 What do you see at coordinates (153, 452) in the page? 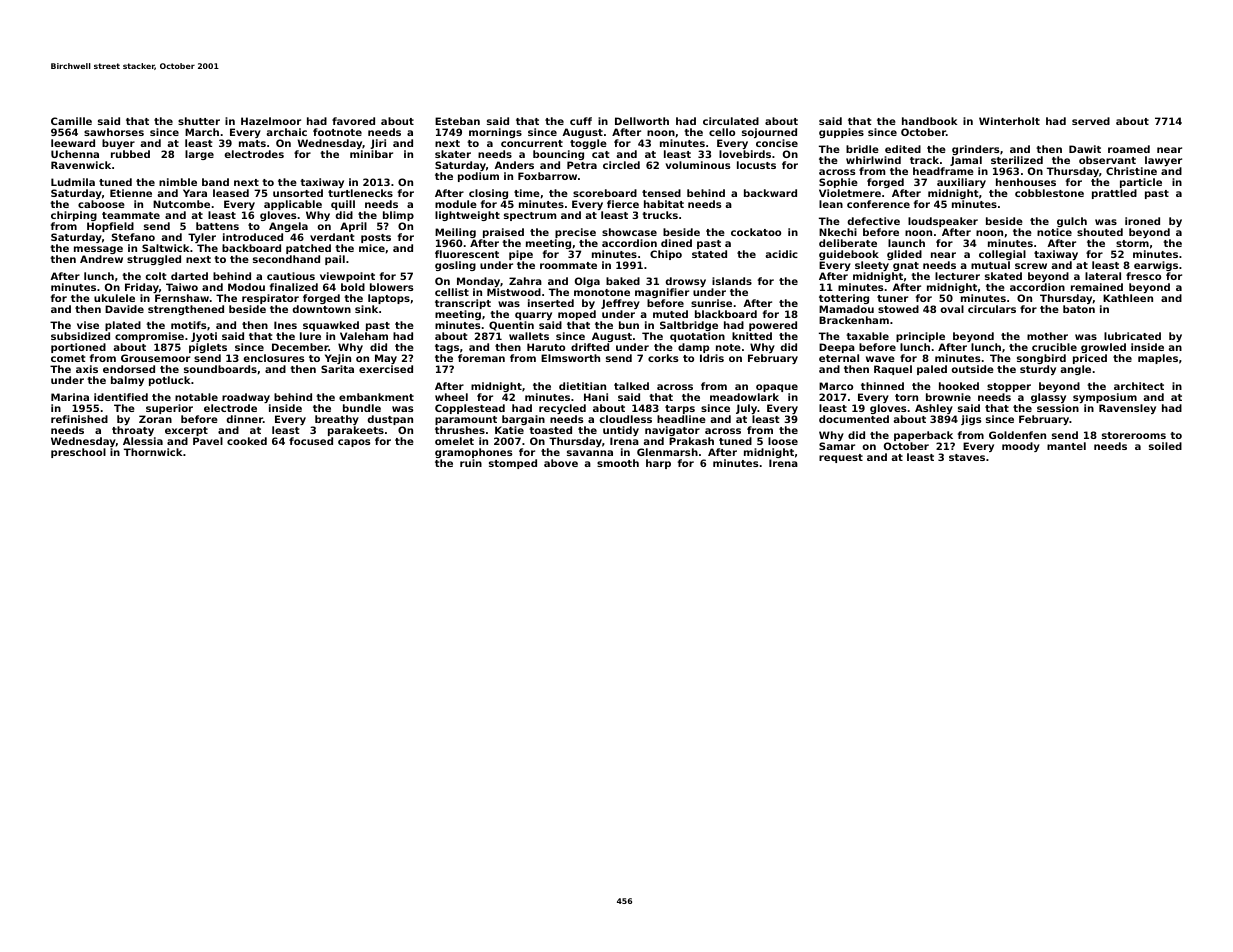
I see `Thornwick` at bounding box center [153, 452].
